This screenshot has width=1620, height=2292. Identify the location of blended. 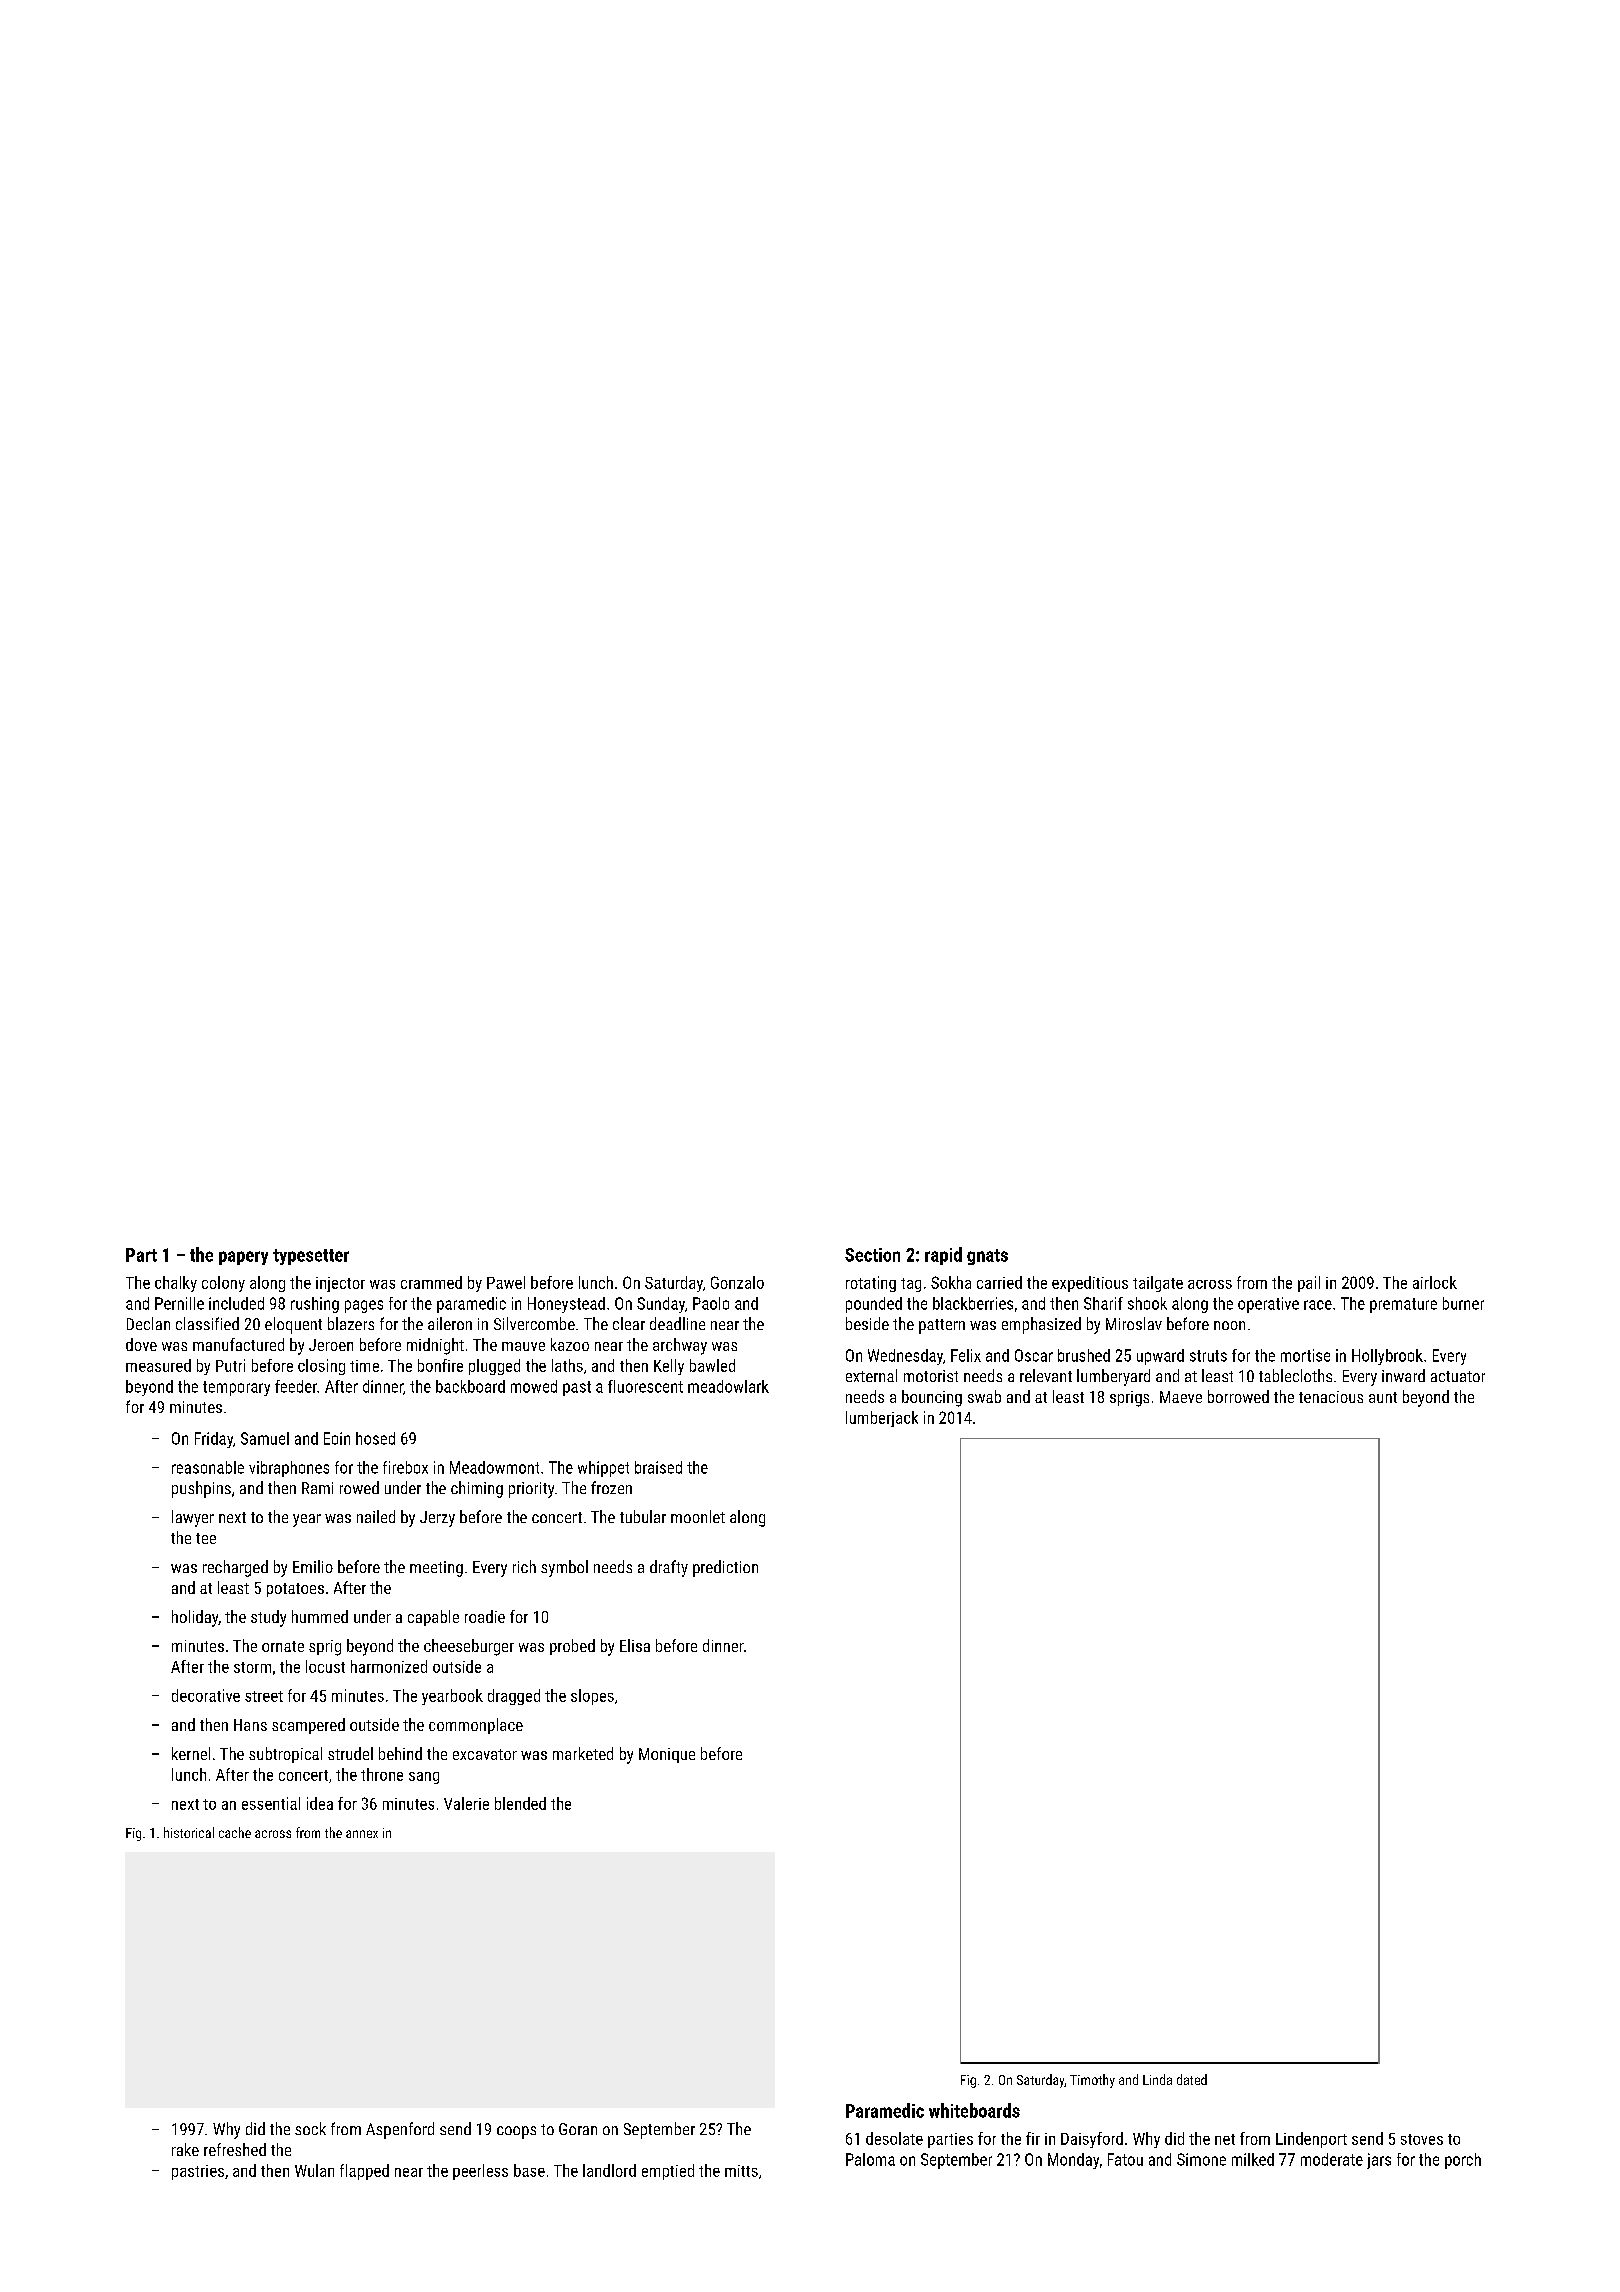
(520, 1803).
